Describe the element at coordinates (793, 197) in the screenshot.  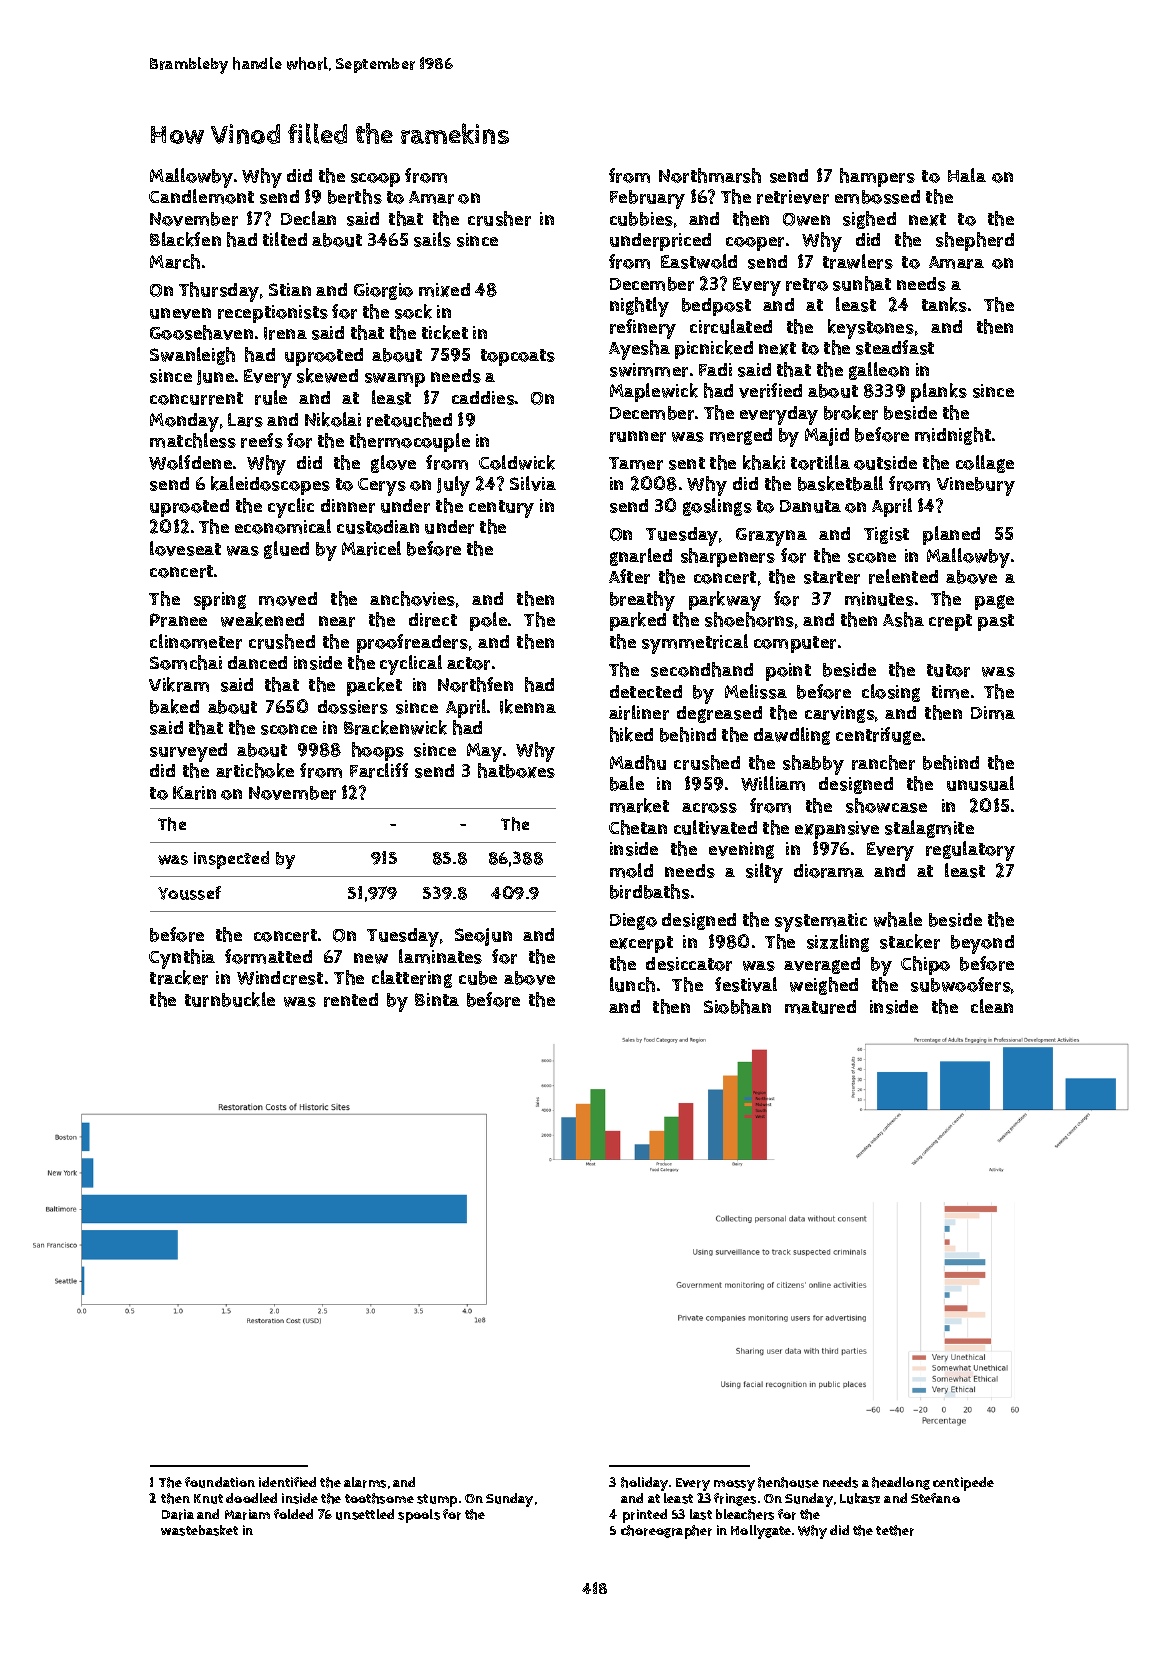
I see `retriever` at that location.
